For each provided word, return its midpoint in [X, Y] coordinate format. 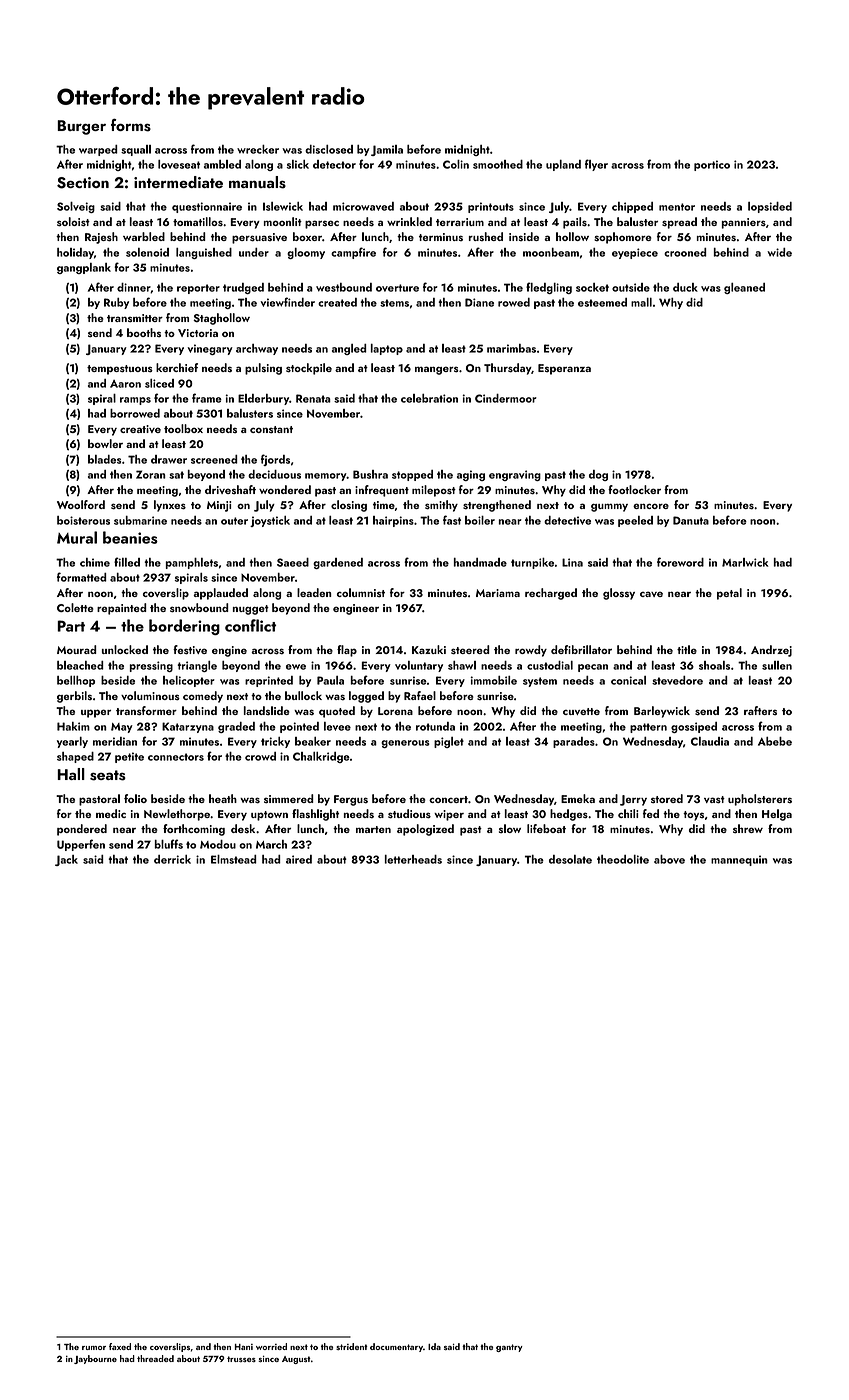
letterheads [413, 859]
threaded [155, 1358]
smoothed [498, 164]
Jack [66, 860]
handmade [480, 562]
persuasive [259, 238]
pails [575, 223]
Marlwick [745, 562]
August [296, 1360]
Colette [75, 607]
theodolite [623, 859]
